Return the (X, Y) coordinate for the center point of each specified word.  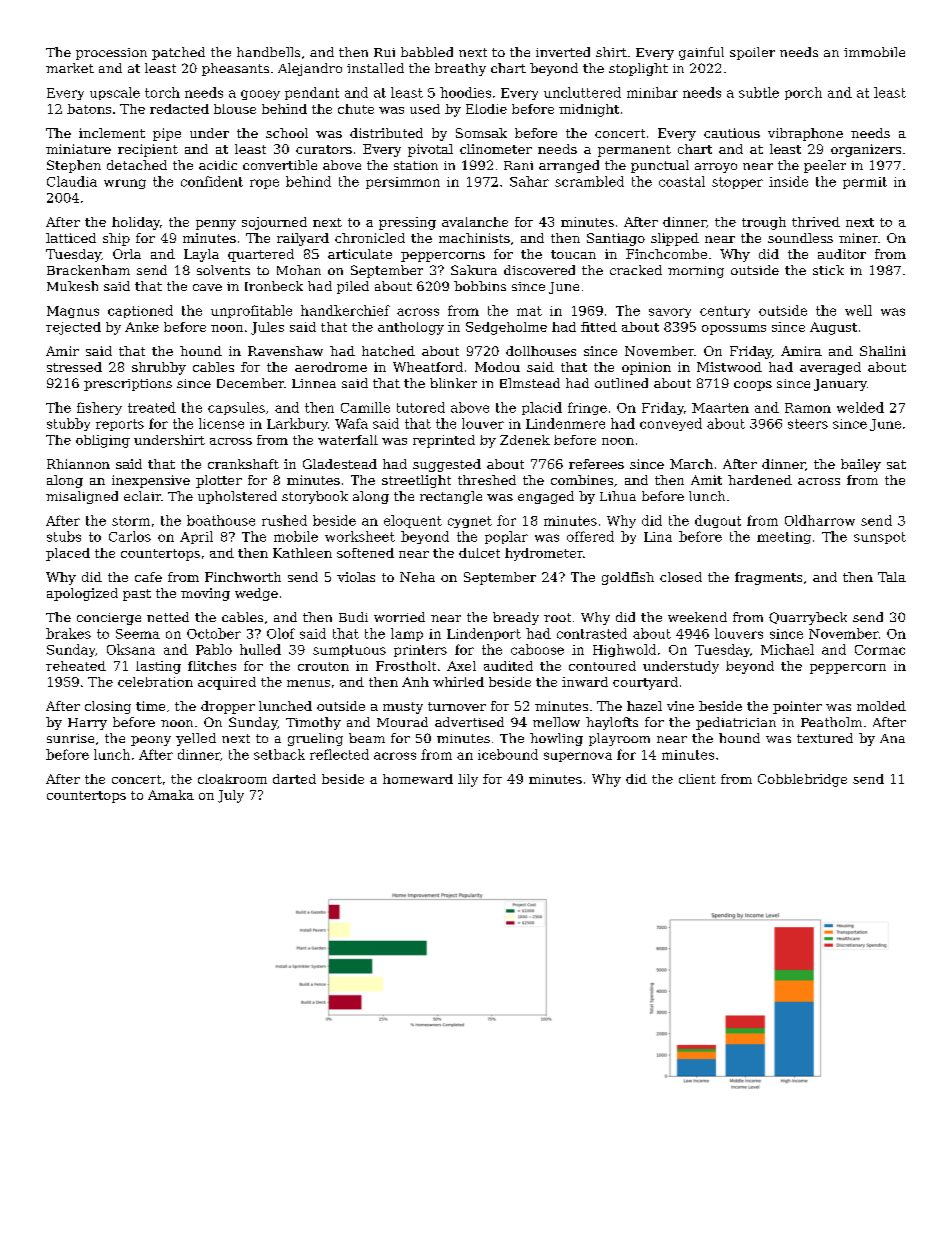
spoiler (752, 53)
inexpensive (151, 481)
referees (596, 464)
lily (468, 780)
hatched (388, 351)
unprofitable (251, 311)
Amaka (171, 795)
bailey (861, 465)
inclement (112, 133)
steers (808, 424)
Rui (384, 52)
